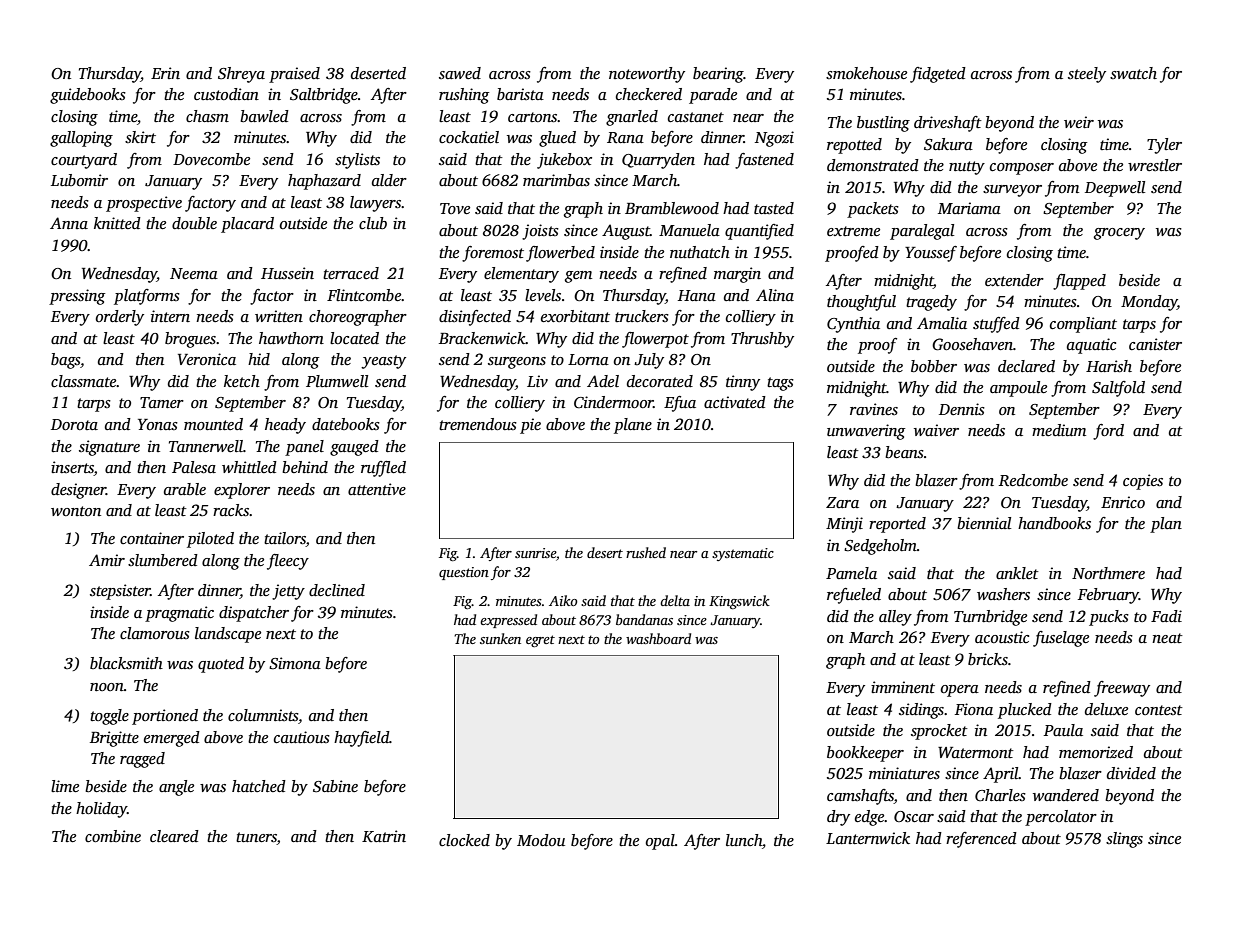 The width and height of the screenshot is (1233, 952). What do you see at coordinates (147, 297) in the screenshot?
I see `platforms` at bounding box center [147, 297].
